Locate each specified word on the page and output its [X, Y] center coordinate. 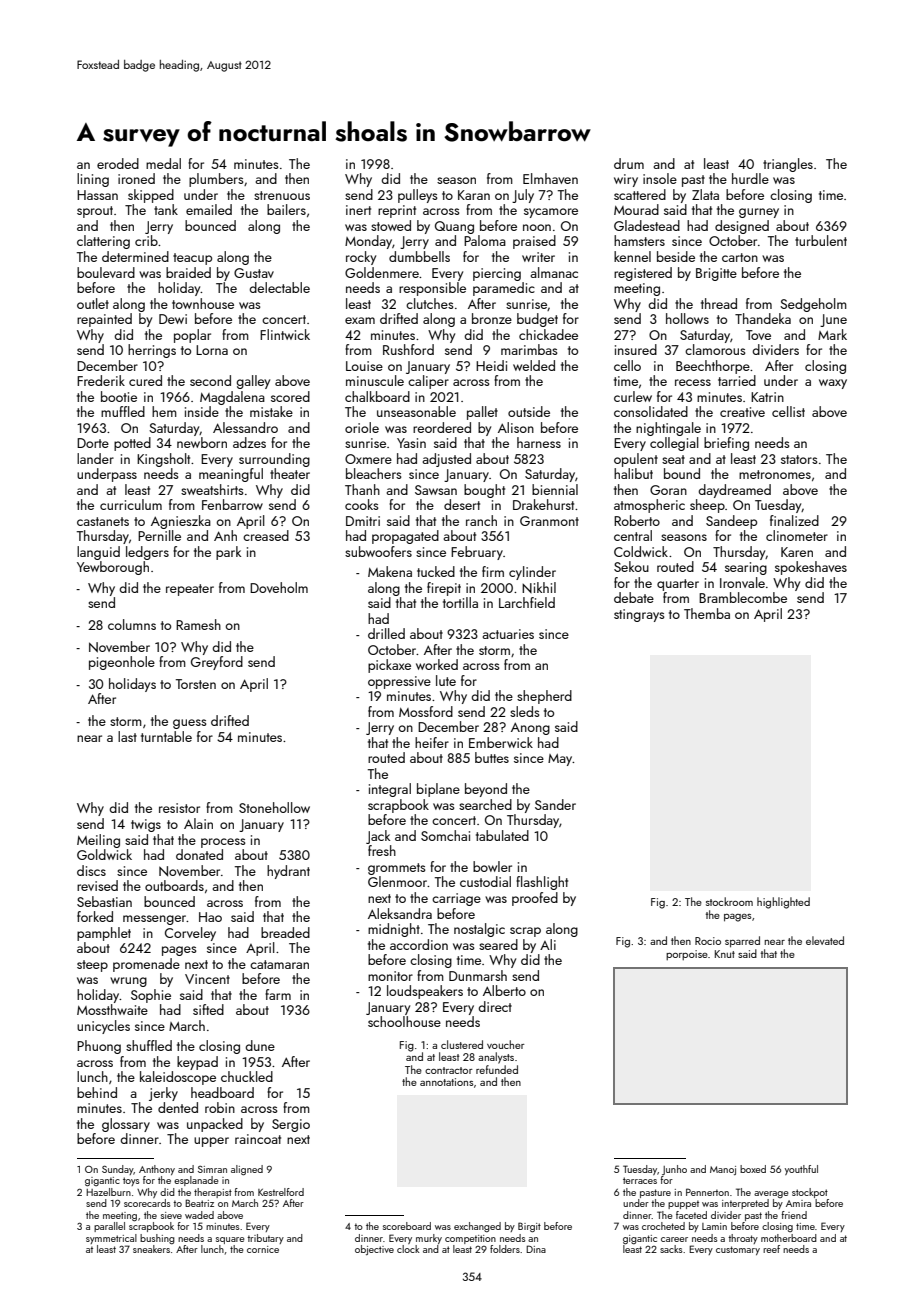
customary [738, 1250]
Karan [474, 195]
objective [374, 1250]
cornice [263, 1249]
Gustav [254, 273]
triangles [788, 165]
